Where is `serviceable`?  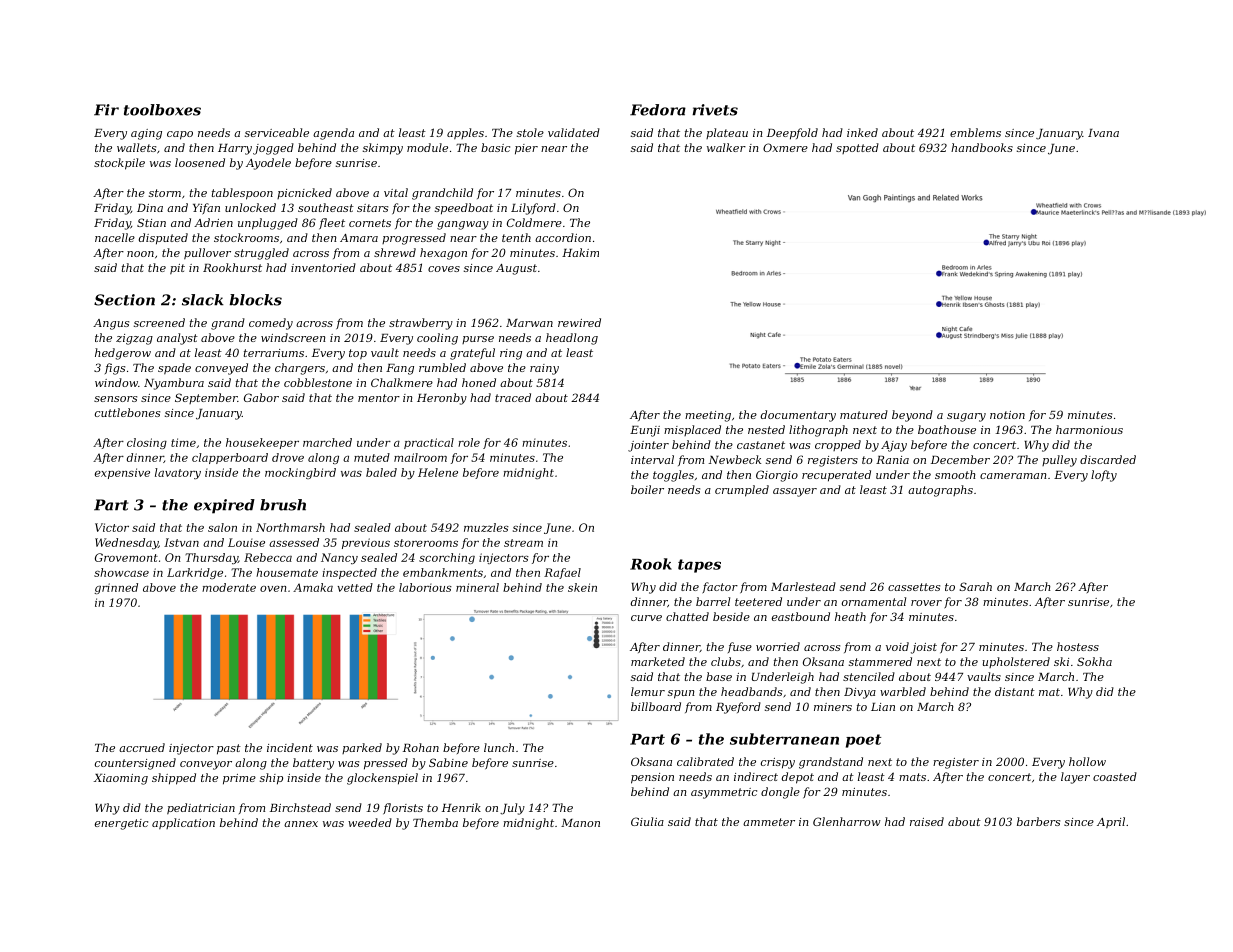 serviceable is located at coordinates (277, 132).
